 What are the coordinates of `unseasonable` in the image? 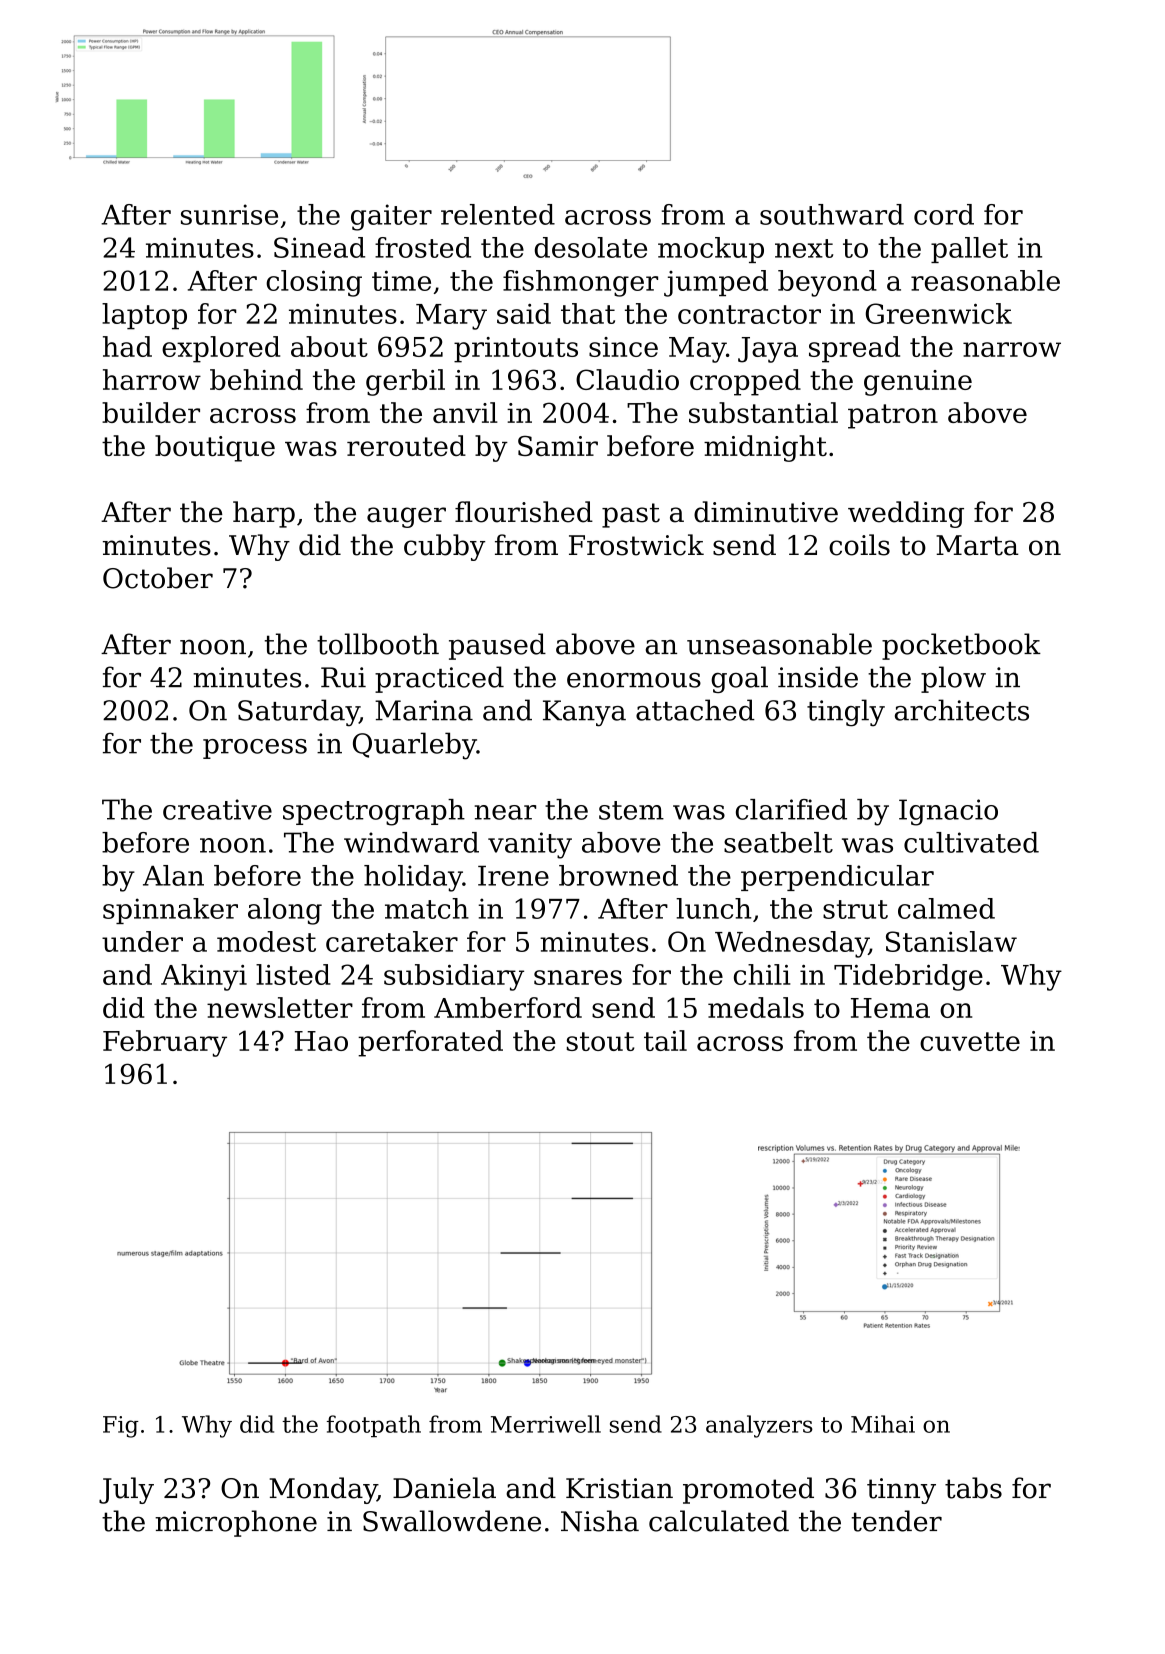 It's located at (779, 644).
